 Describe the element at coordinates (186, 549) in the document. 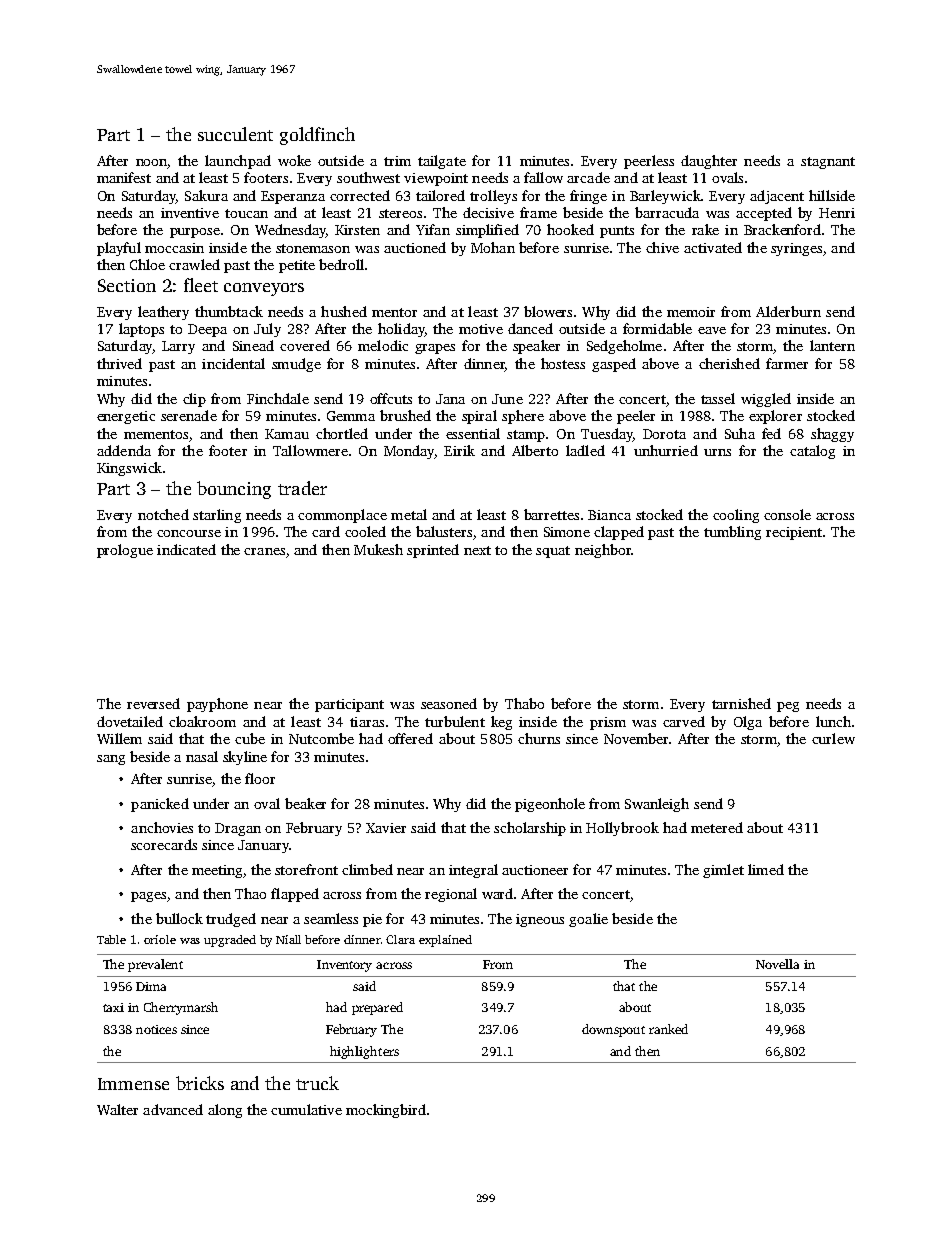

I see `indicated` at that location.
